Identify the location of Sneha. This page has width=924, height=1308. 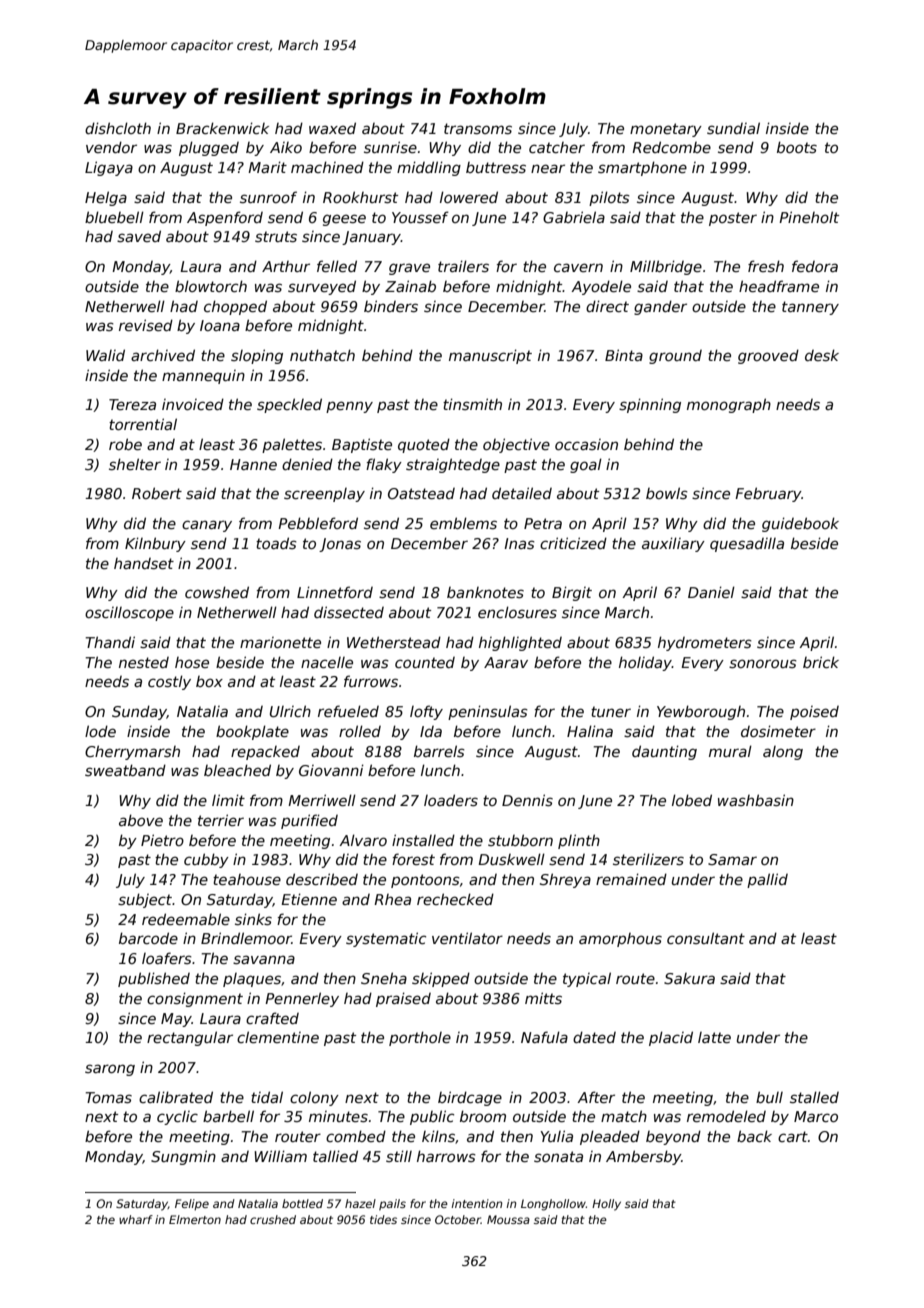
(384, 978).
